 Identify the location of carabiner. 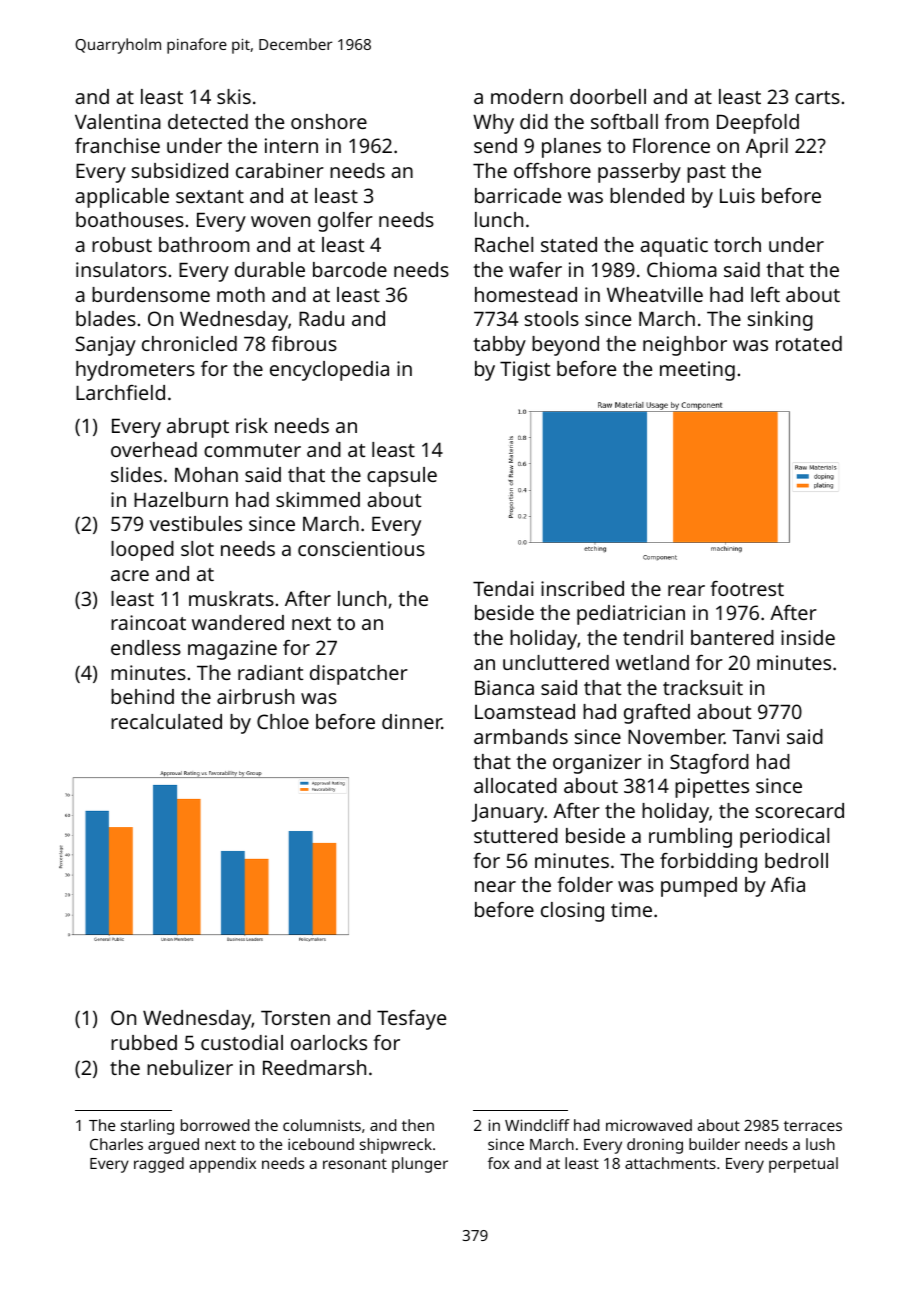
(280, 170).
